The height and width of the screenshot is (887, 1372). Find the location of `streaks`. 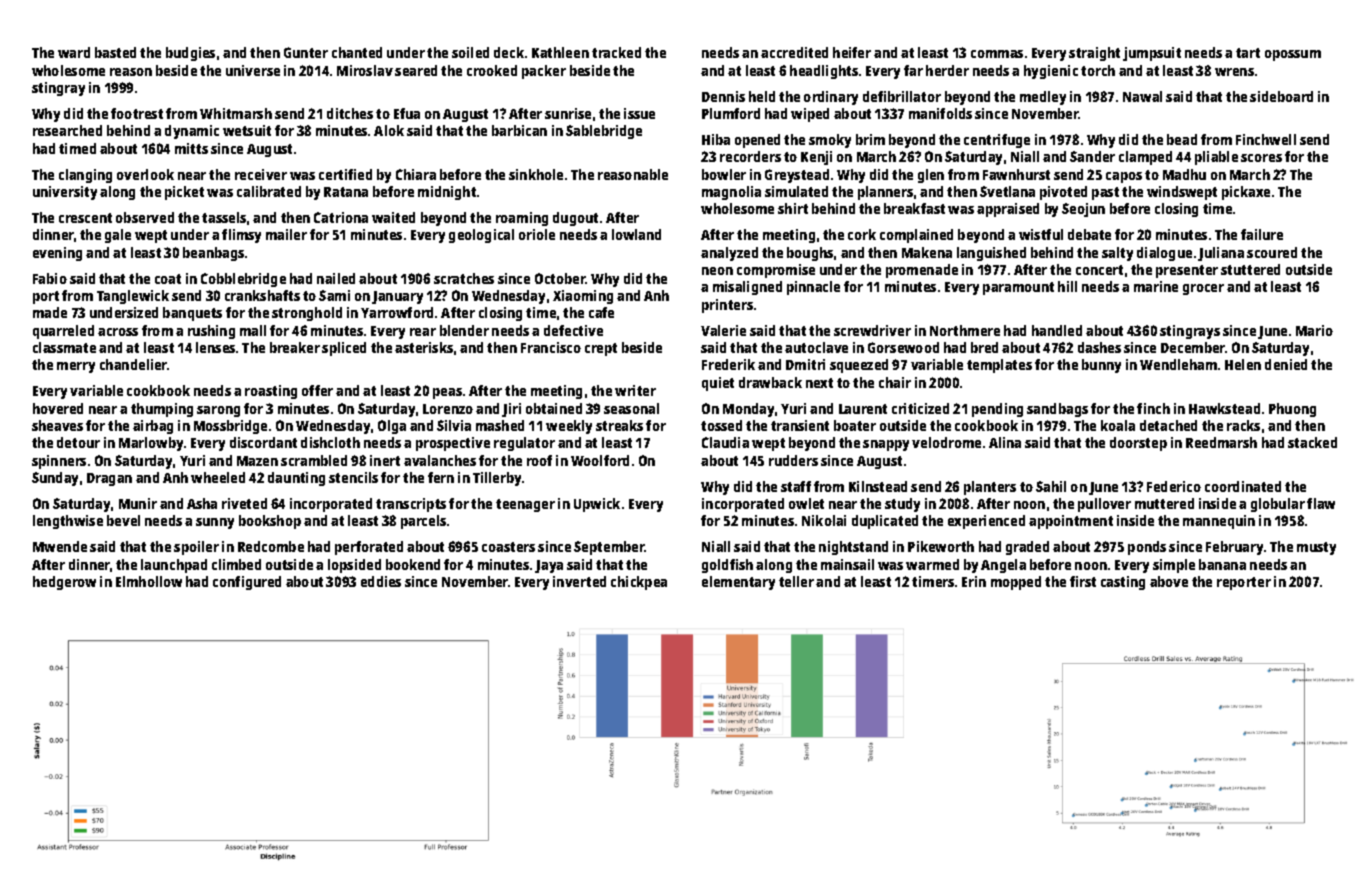

streaks is located at coordinates (619, 425).
